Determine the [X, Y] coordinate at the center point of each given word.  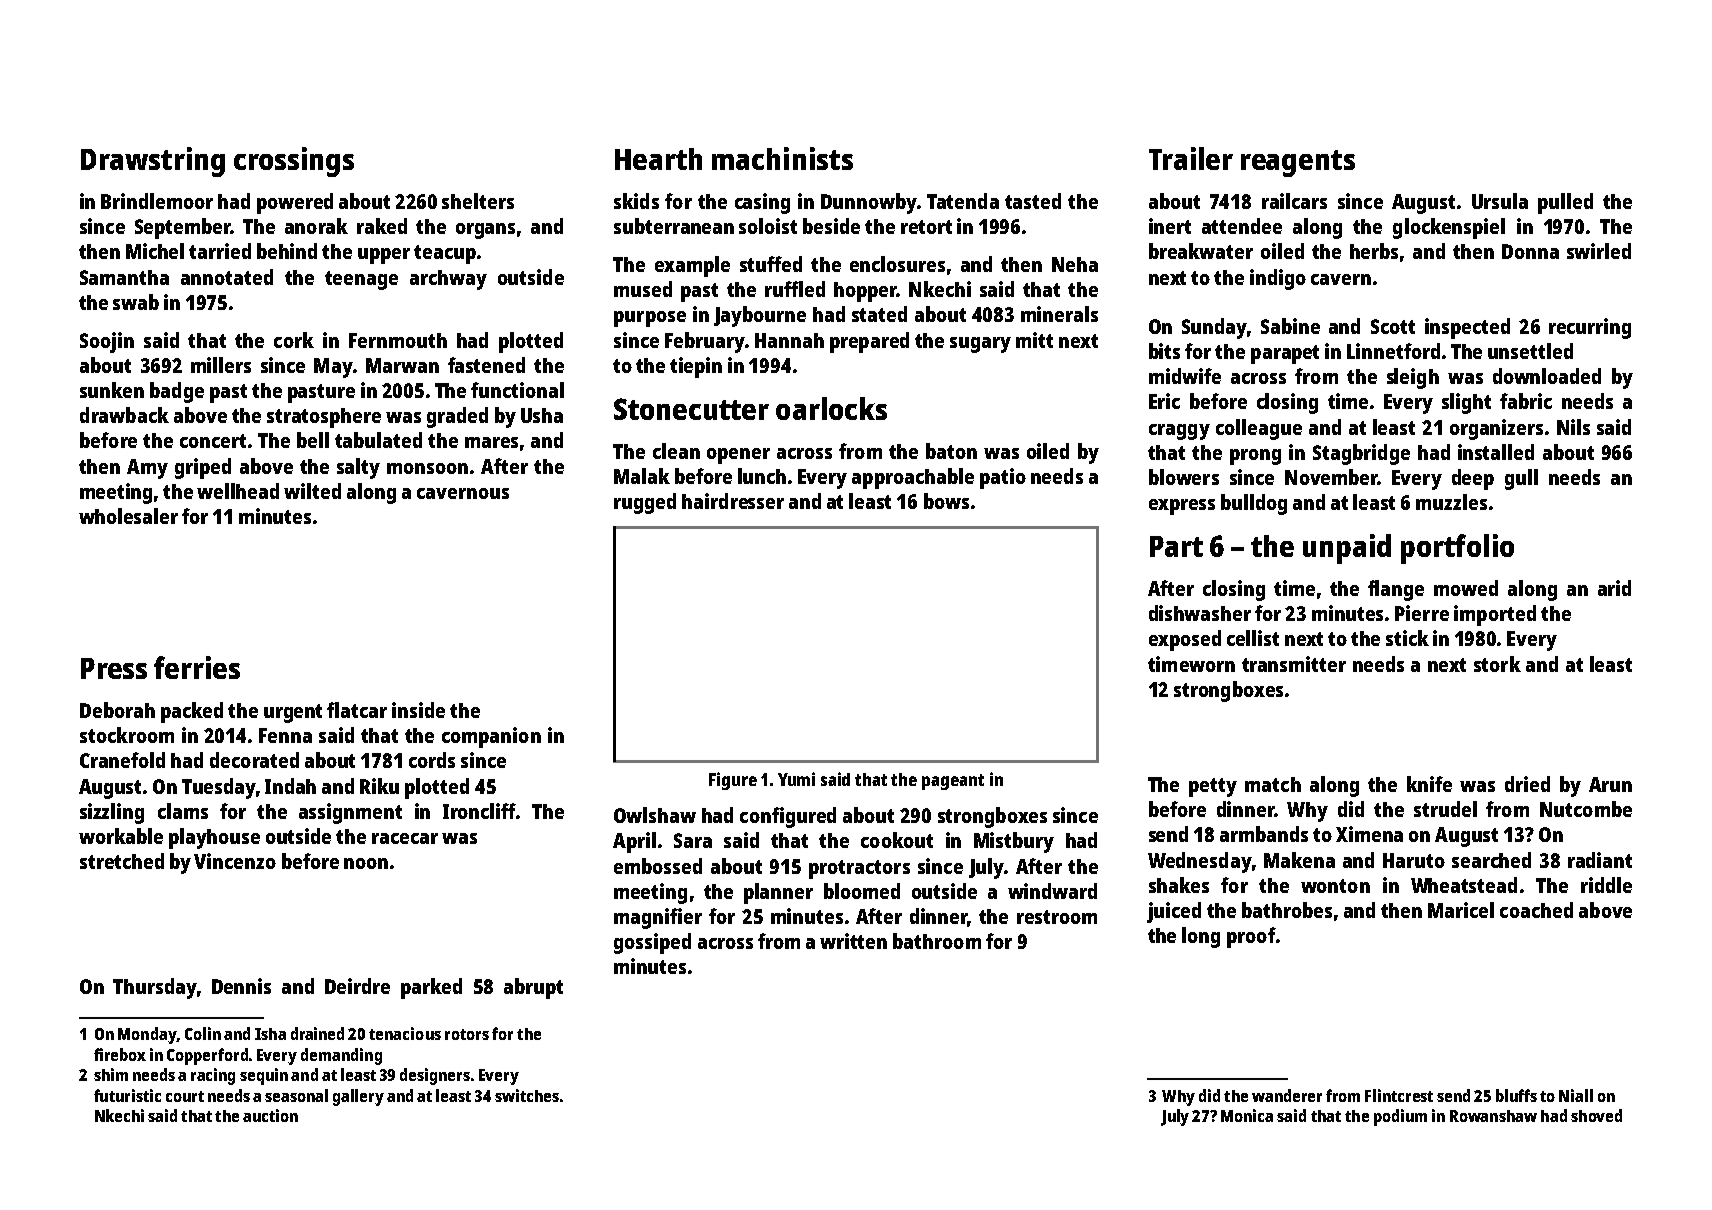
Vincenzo [235, 861]
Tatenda [963, 201]
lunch [762, 476]
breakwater [1201, 251]
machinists [782, 158]
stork [1497, 664]
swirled [1599, 251]
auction [270, 1115]
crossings [294, 162]
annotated [227, 277]
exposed [1185, 640]
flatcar [357, 710]
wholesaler [128, 516]
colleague [1259, 429]
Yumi [796, 779]
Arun [1610, 784]
